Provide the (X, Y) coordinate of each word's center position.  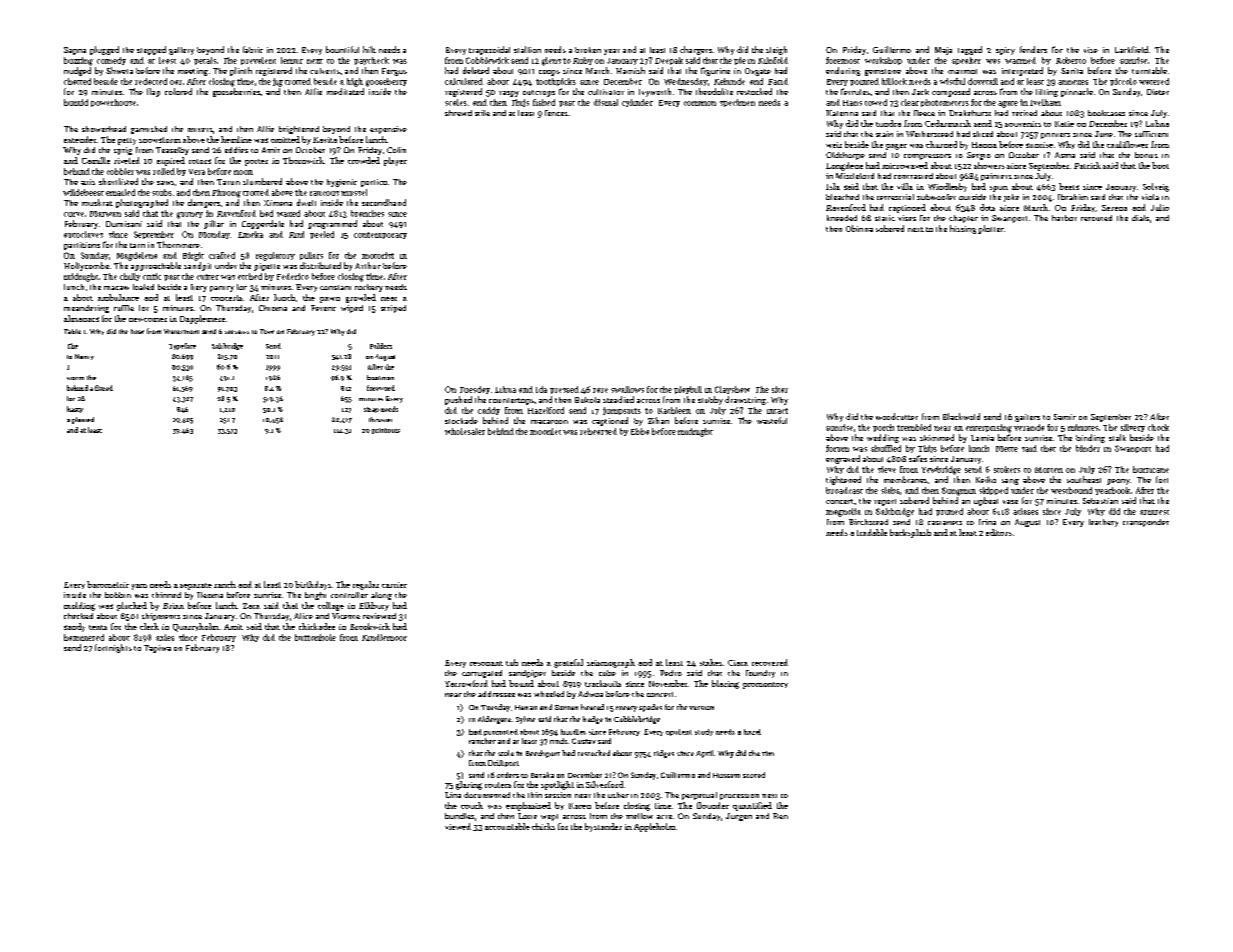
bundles (459, 816)
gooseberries (236, 92)
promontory (765, 685)
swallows (627, 389)
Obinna (859, 228)
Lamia (982, 438)
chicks (543, 826)
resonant (486, 663)
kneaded (842, 218)
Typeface (182, 346)
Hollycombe (86, 266)
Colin (396, 150)
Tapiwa (157, 649)
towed (876, 102)
